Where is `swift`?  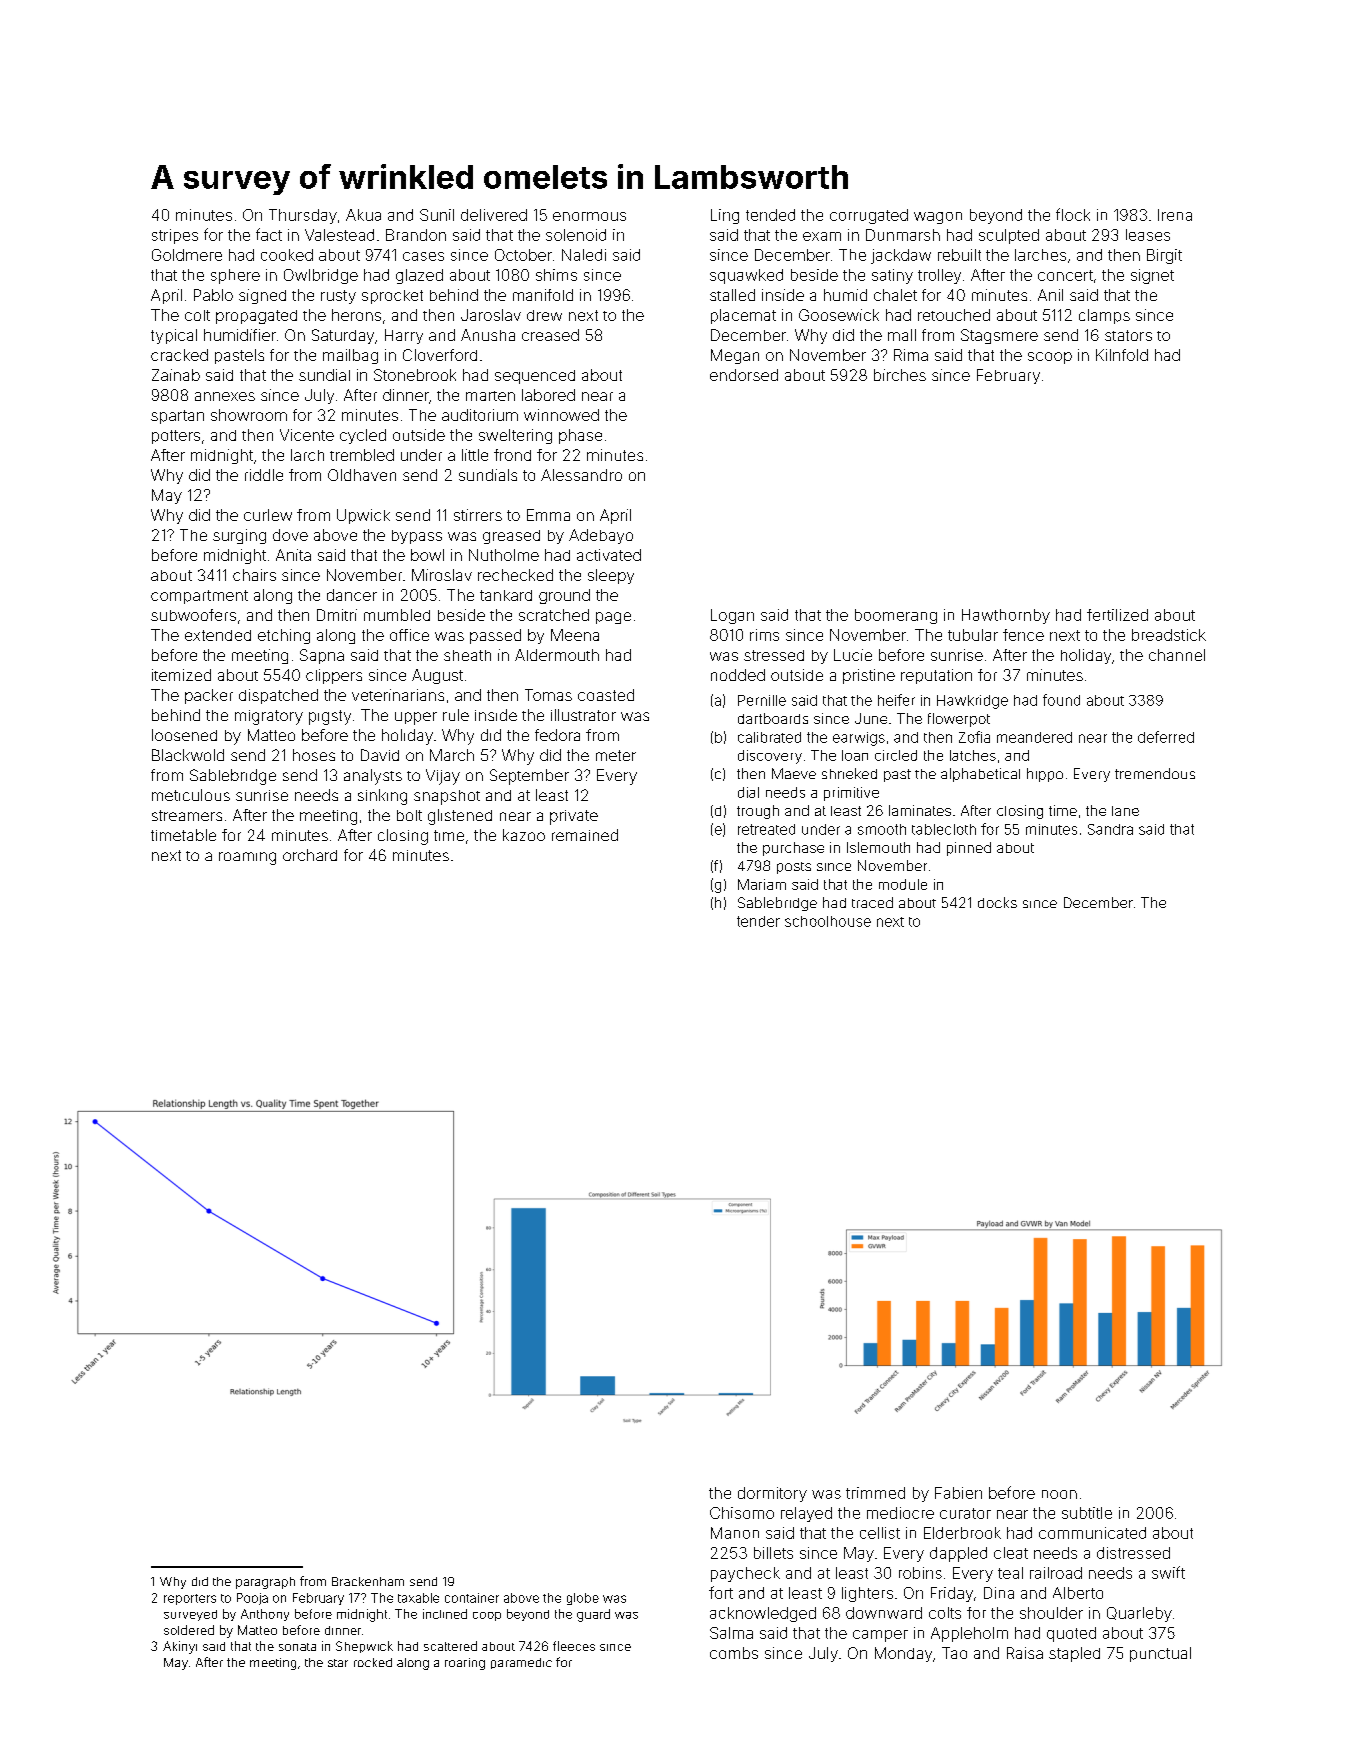
swift is located at coordinates (1168, 1572).
